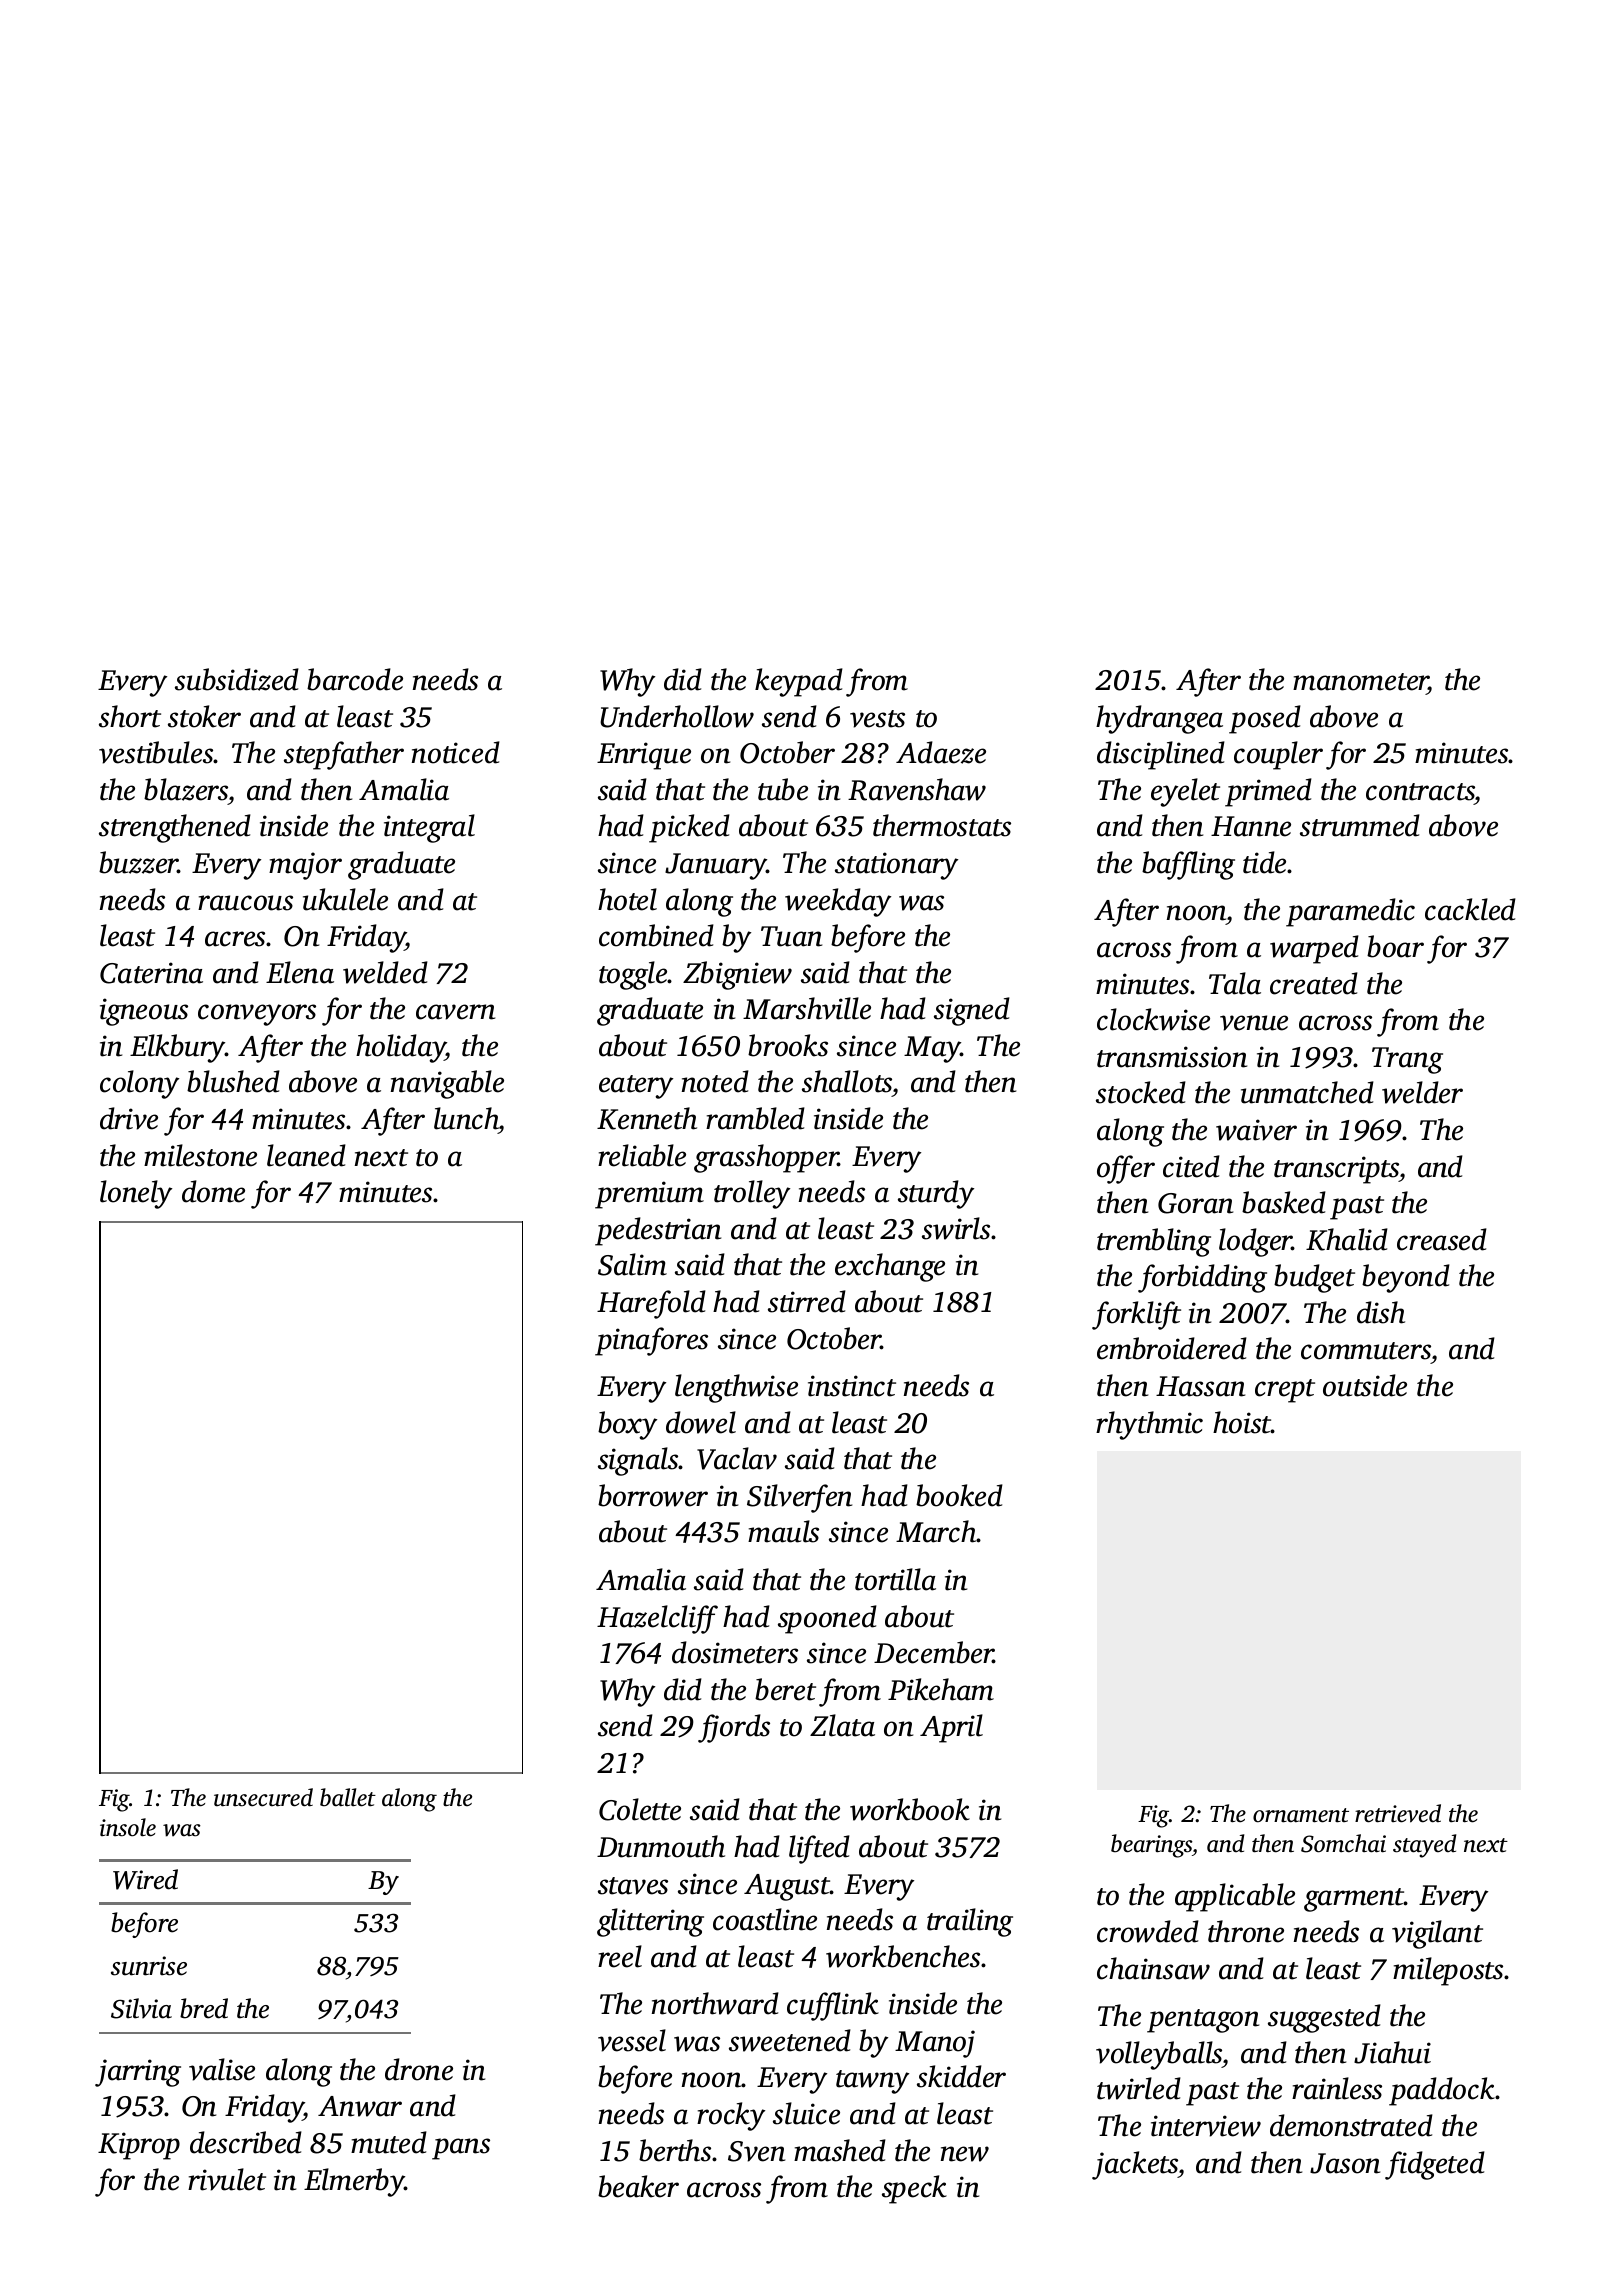  What do you see at coordinates (1314, 1278) in the image?
I see `budget` at bounding box center [1314, 1278].
